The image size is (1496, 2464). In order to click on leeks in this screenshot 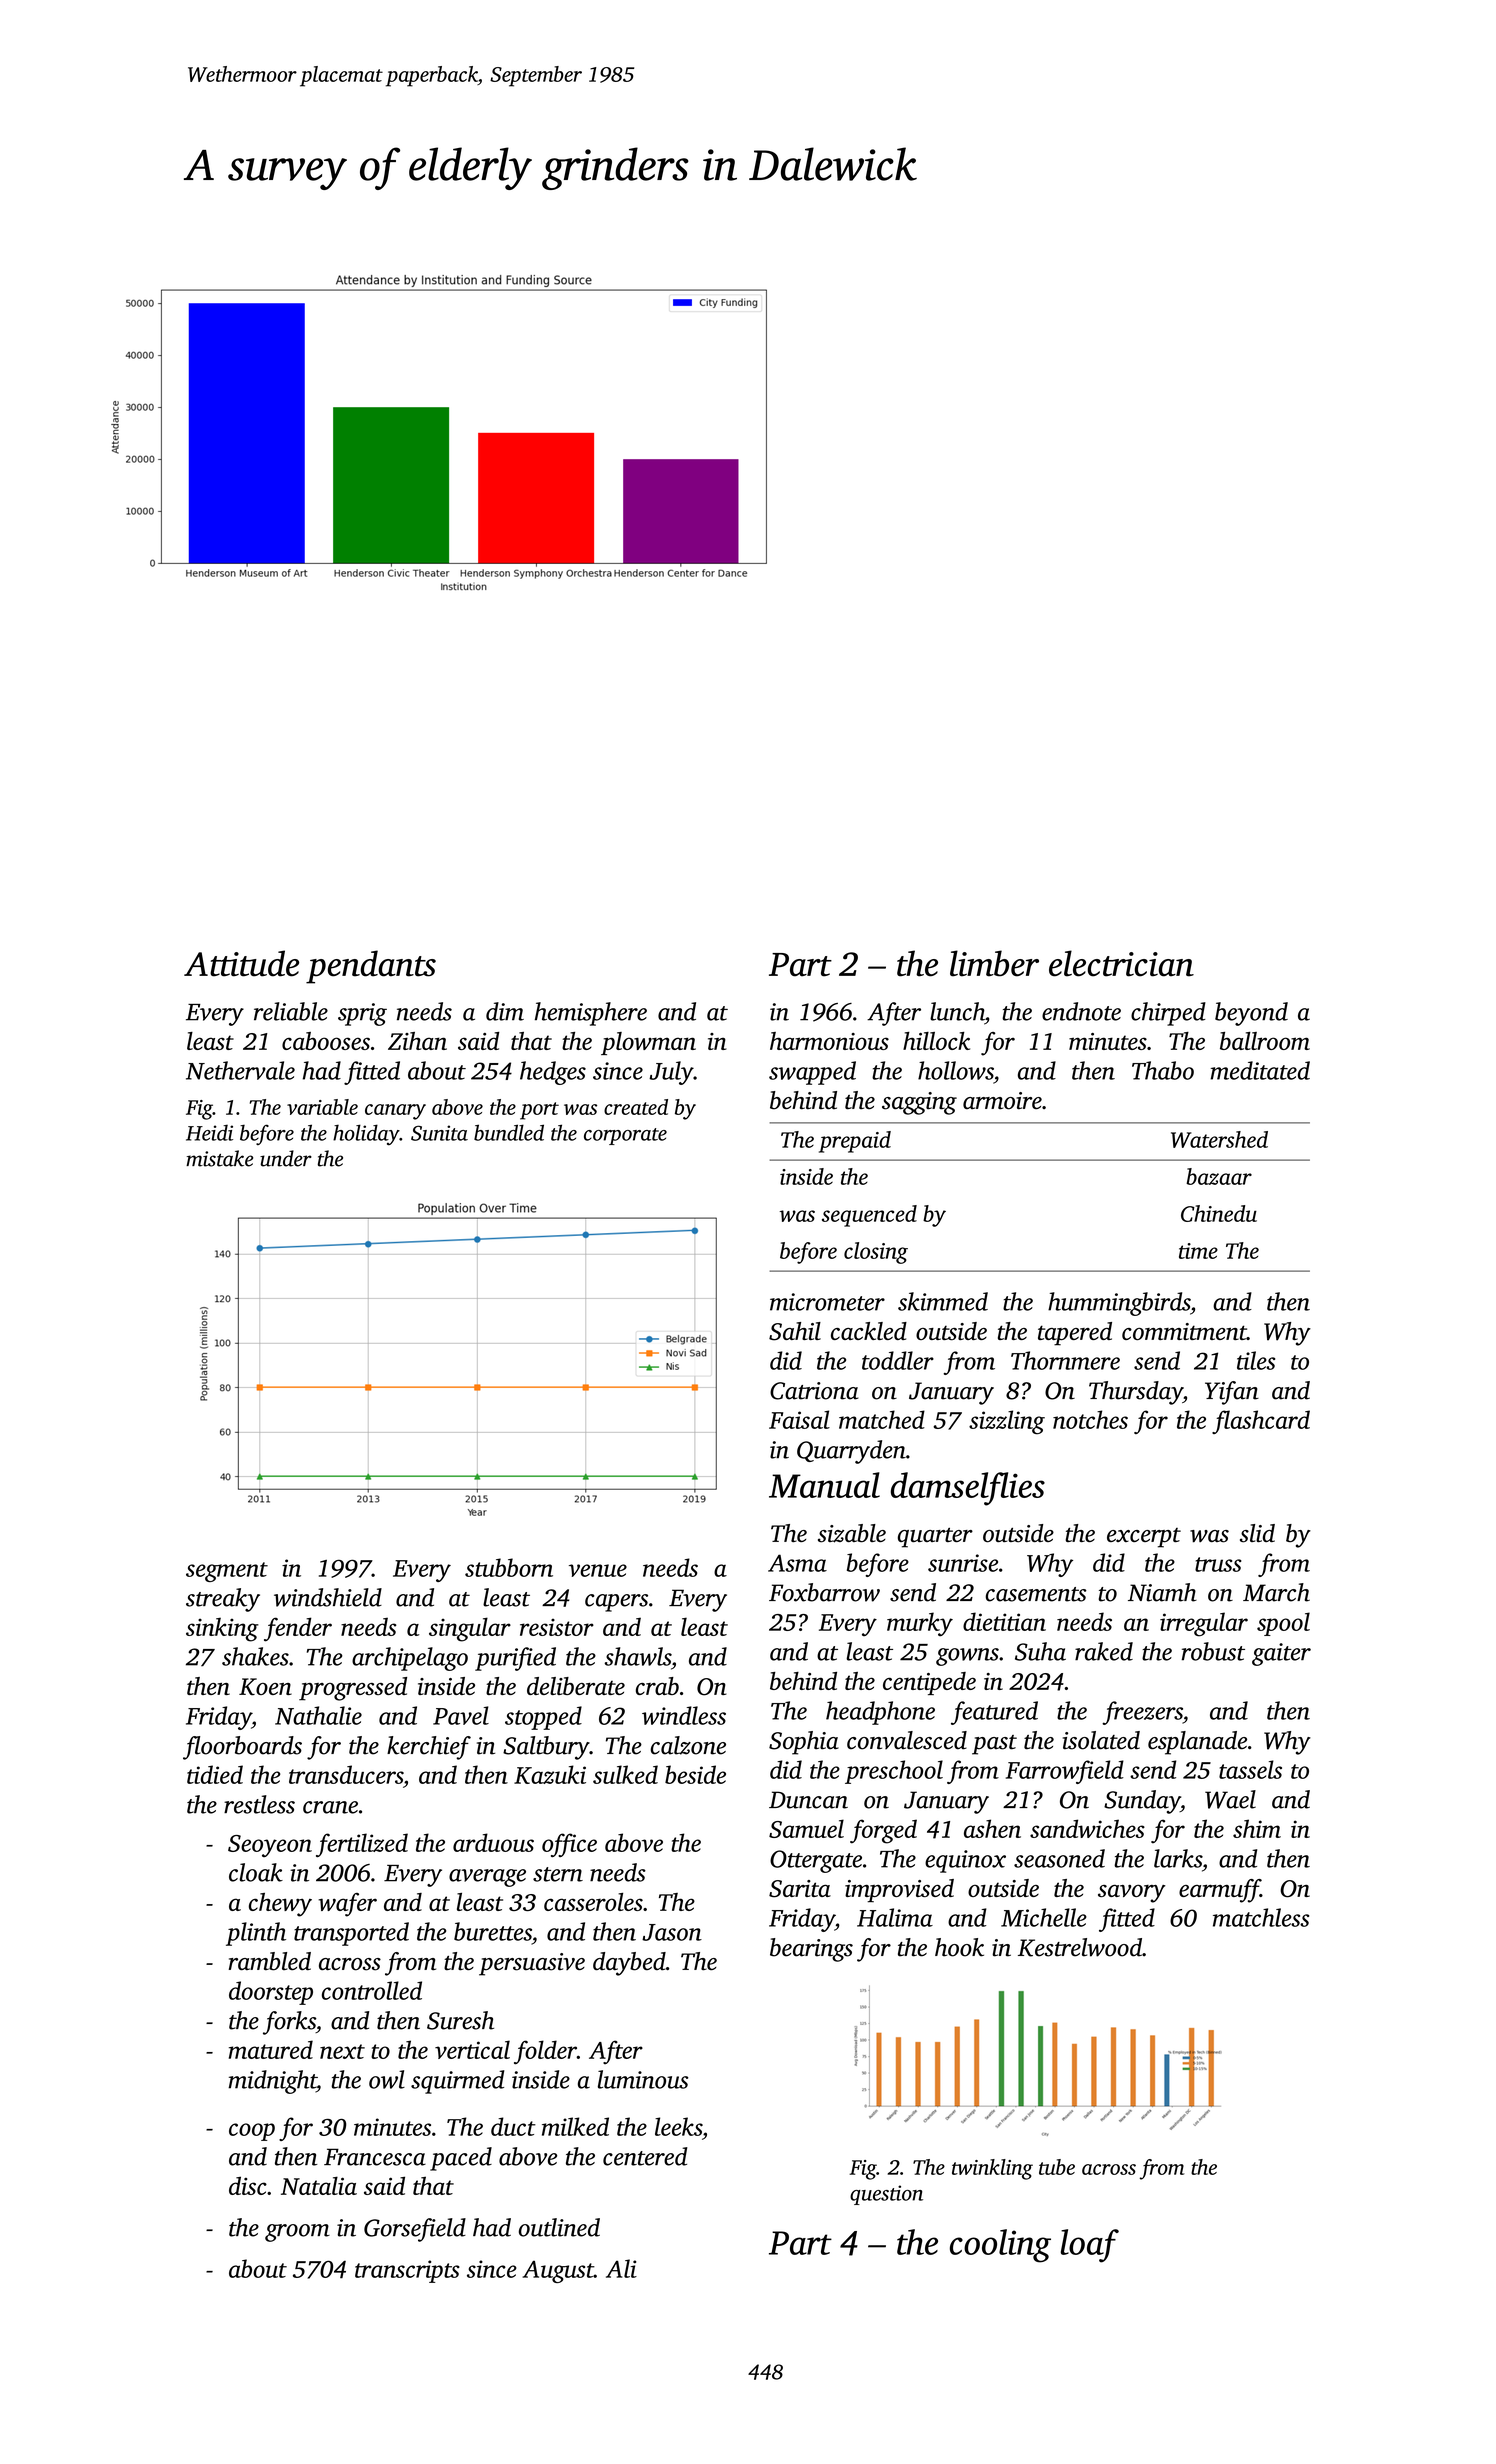, I will do `click(678, 2126)`.
